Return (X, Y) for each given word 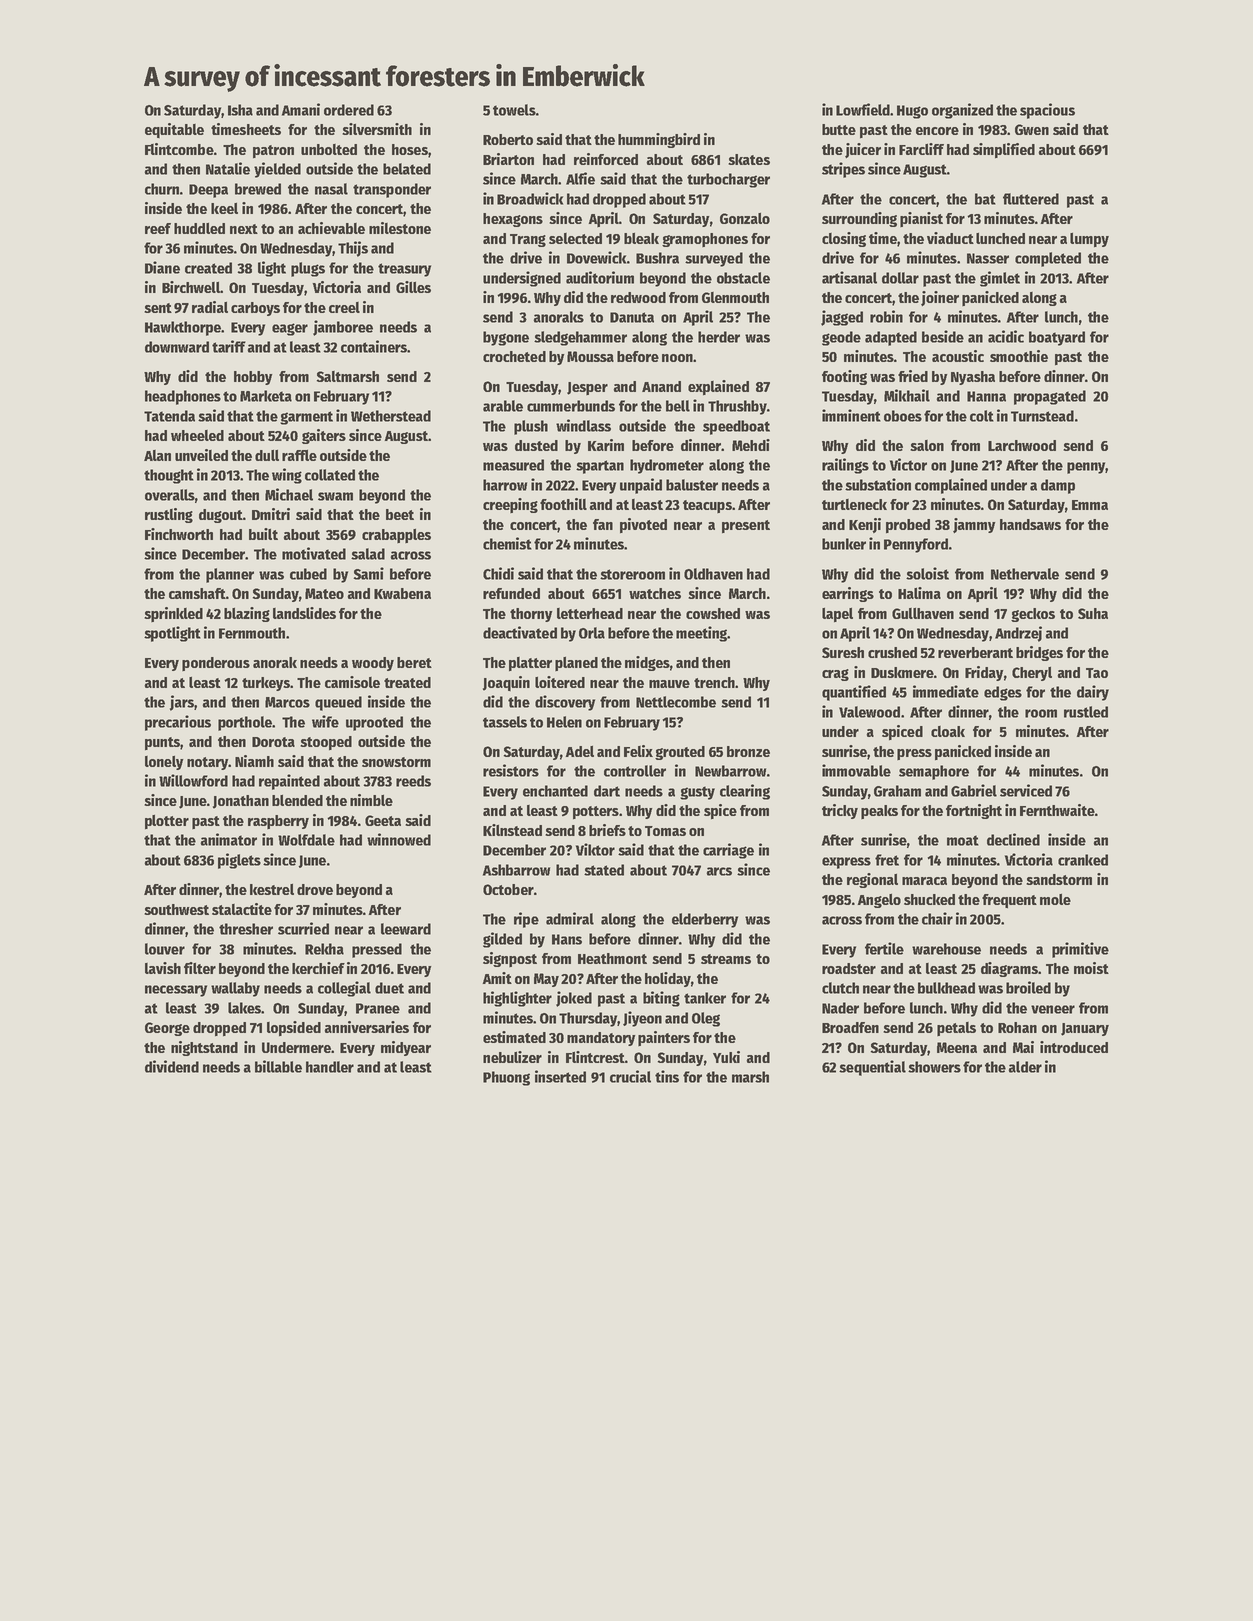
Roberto (508, 139)
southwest (176, 909)
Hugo (912, 112)
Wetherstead (391, 416)
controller (635, 771)
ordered (349, 110)
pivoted (643, 525)
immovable (856, 770)
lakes (244, 1008)
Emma (1090, 505)
